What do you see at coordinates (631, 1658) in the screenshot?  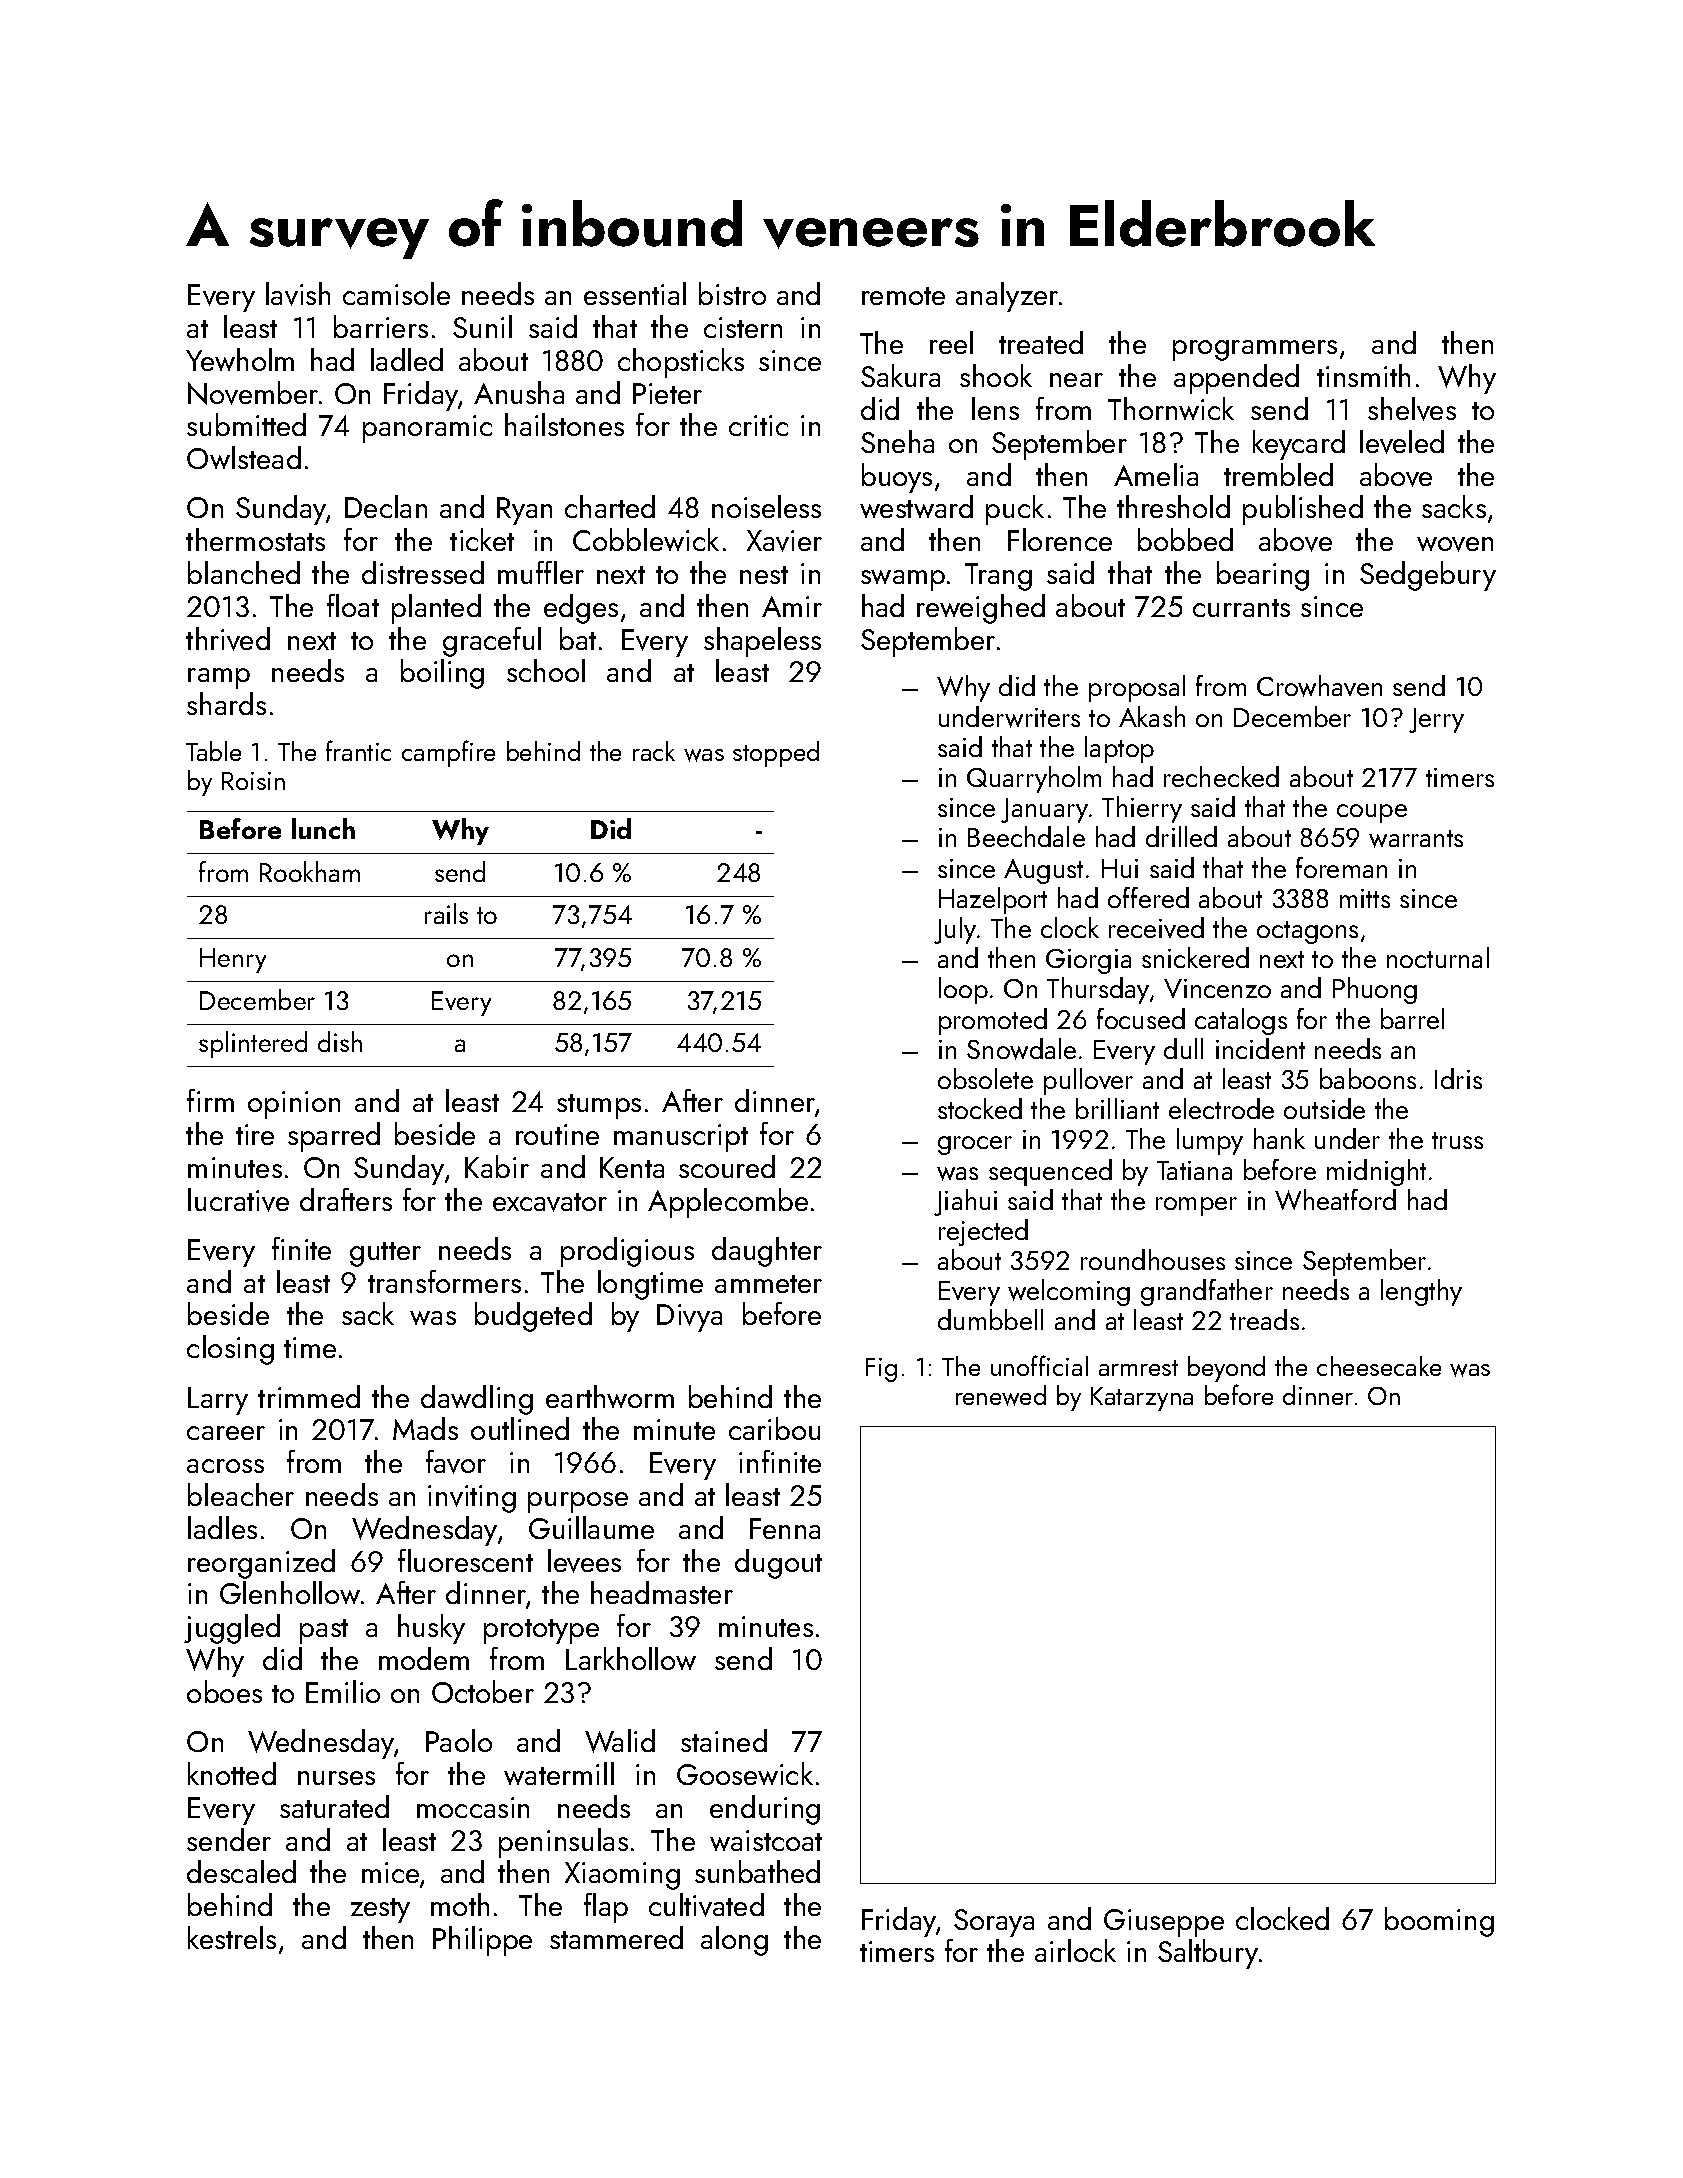 I see `Larkhollow` at bounding box center [631, 1658].
